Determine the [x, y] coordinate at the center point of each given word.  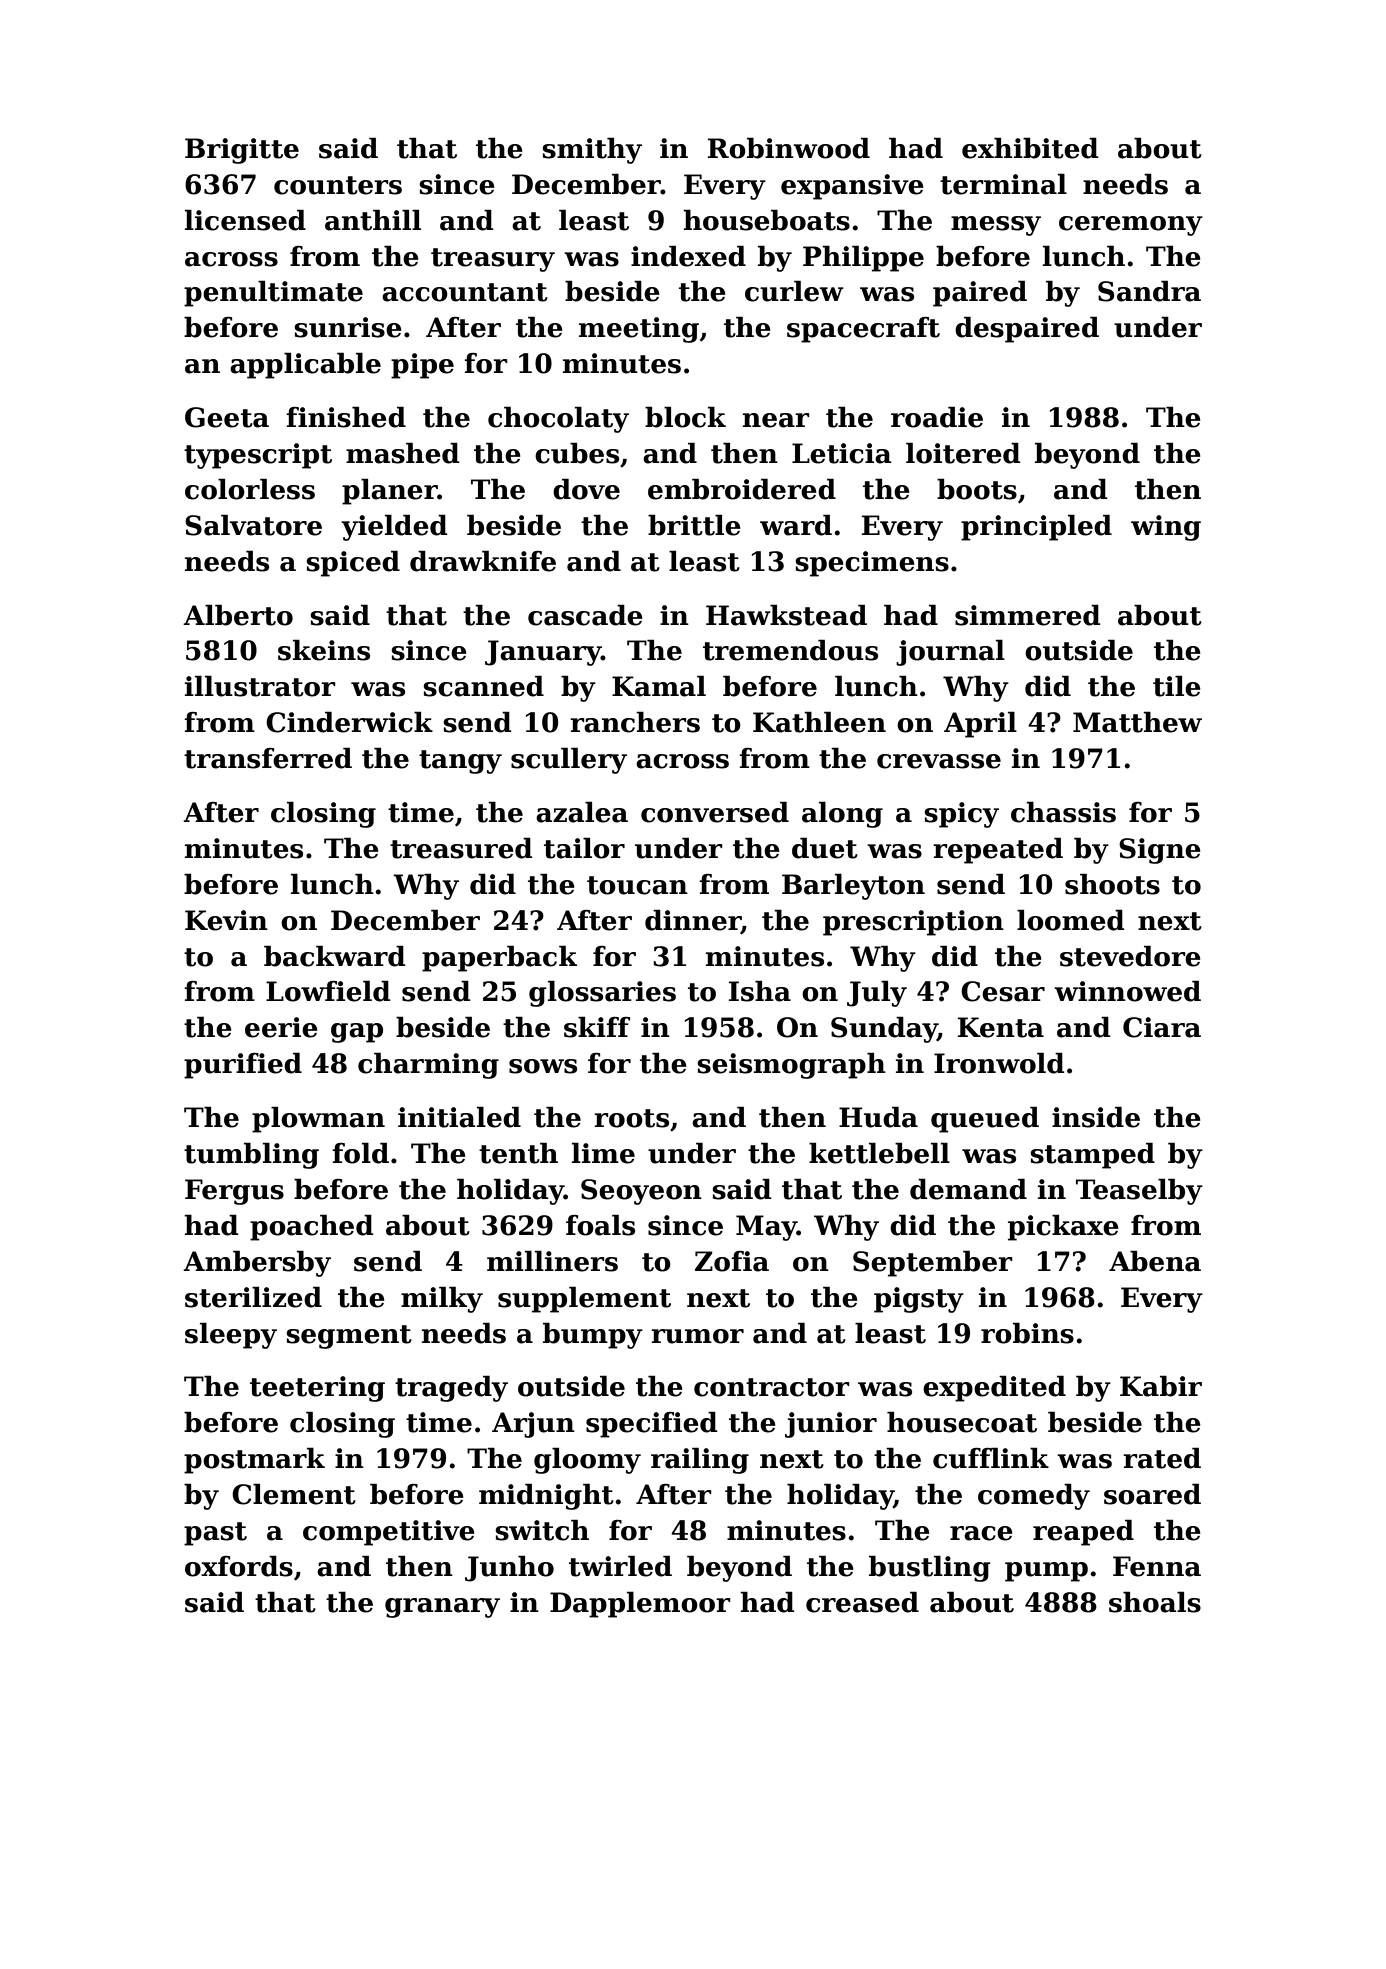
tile [1177, 686]
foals [600, 1225]
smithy [592, 151]
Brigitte [242, 151]
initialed [459, 1117]
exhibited [1030, 148]
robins [1027, 1333]
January [543, 653]
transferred [268, 758]
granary [442, 1608]
